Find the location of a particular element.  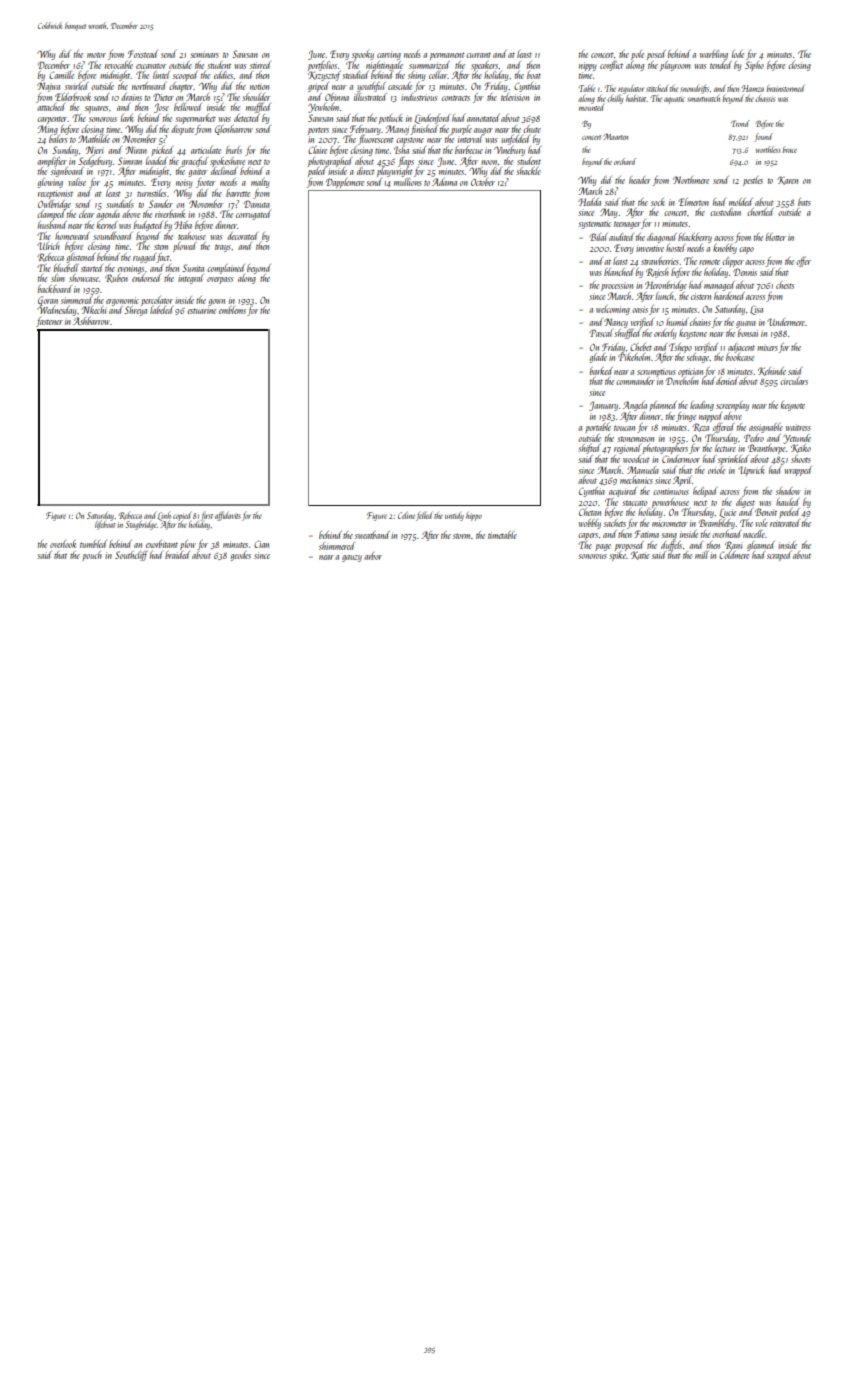

trays is located at coordinates (223, 248).
